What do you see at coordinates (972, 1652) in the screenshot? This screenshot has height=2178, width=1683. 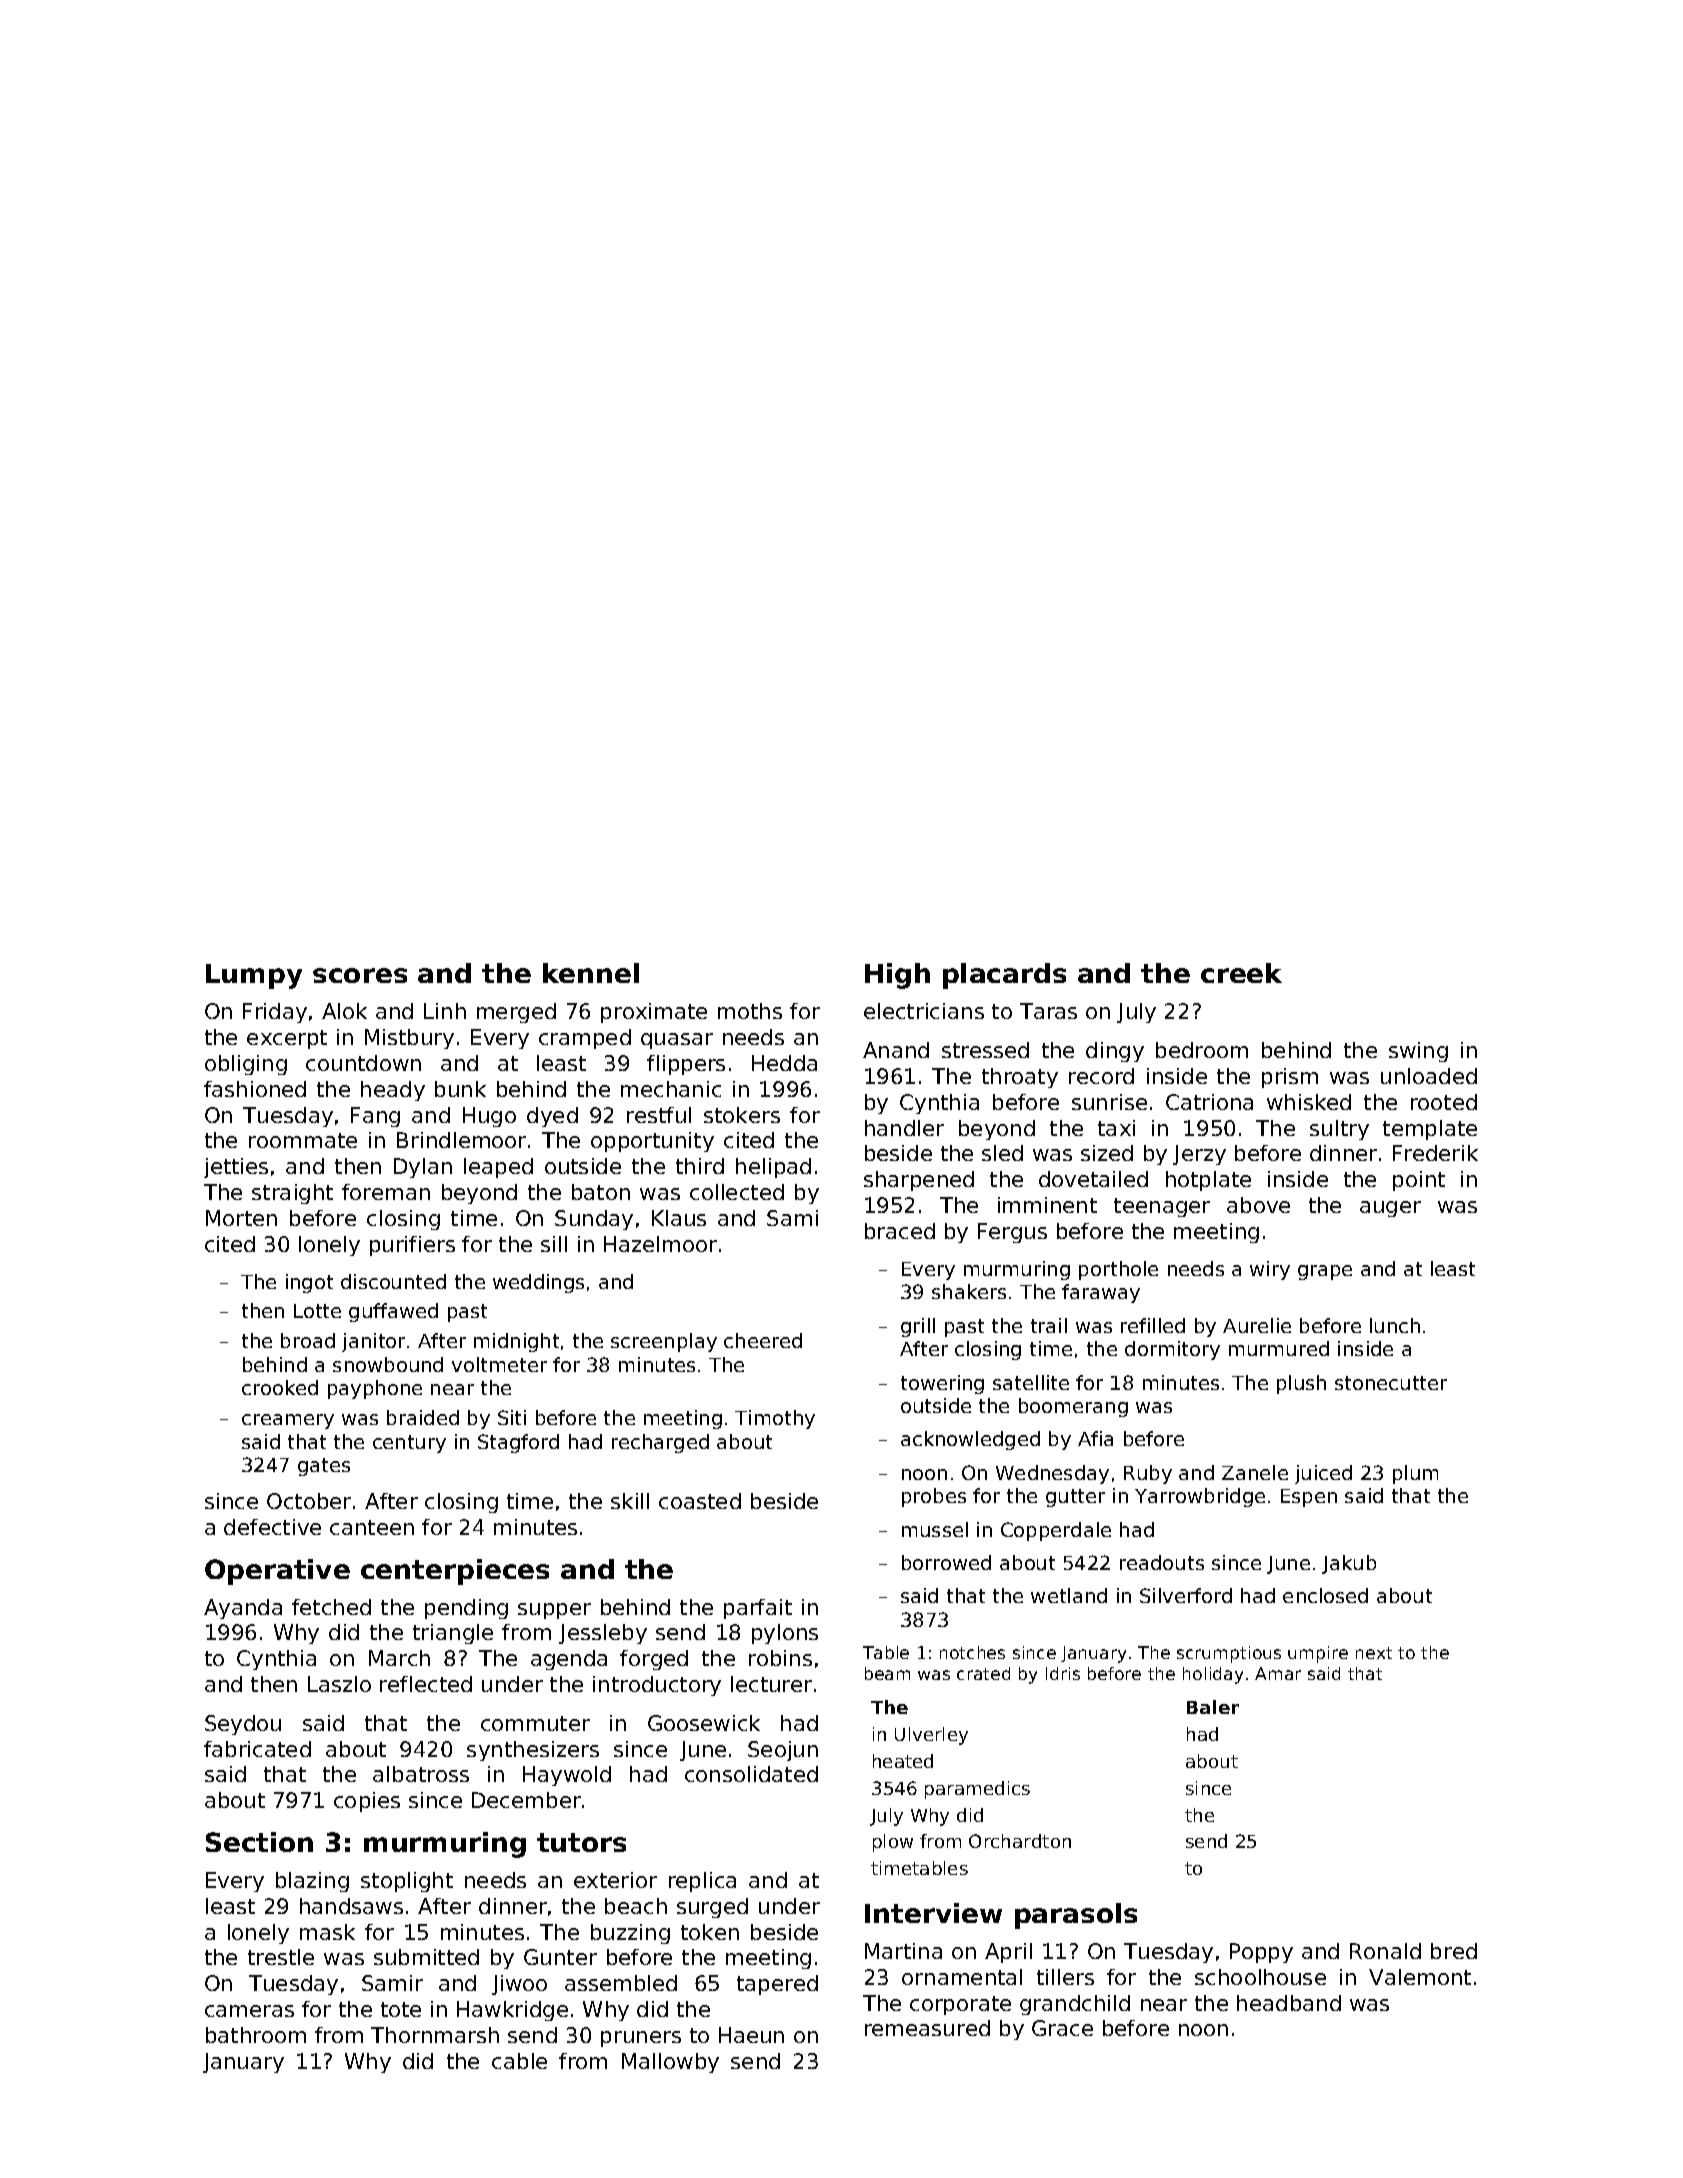 I see `notches` at bounding box center [972, 1652].
